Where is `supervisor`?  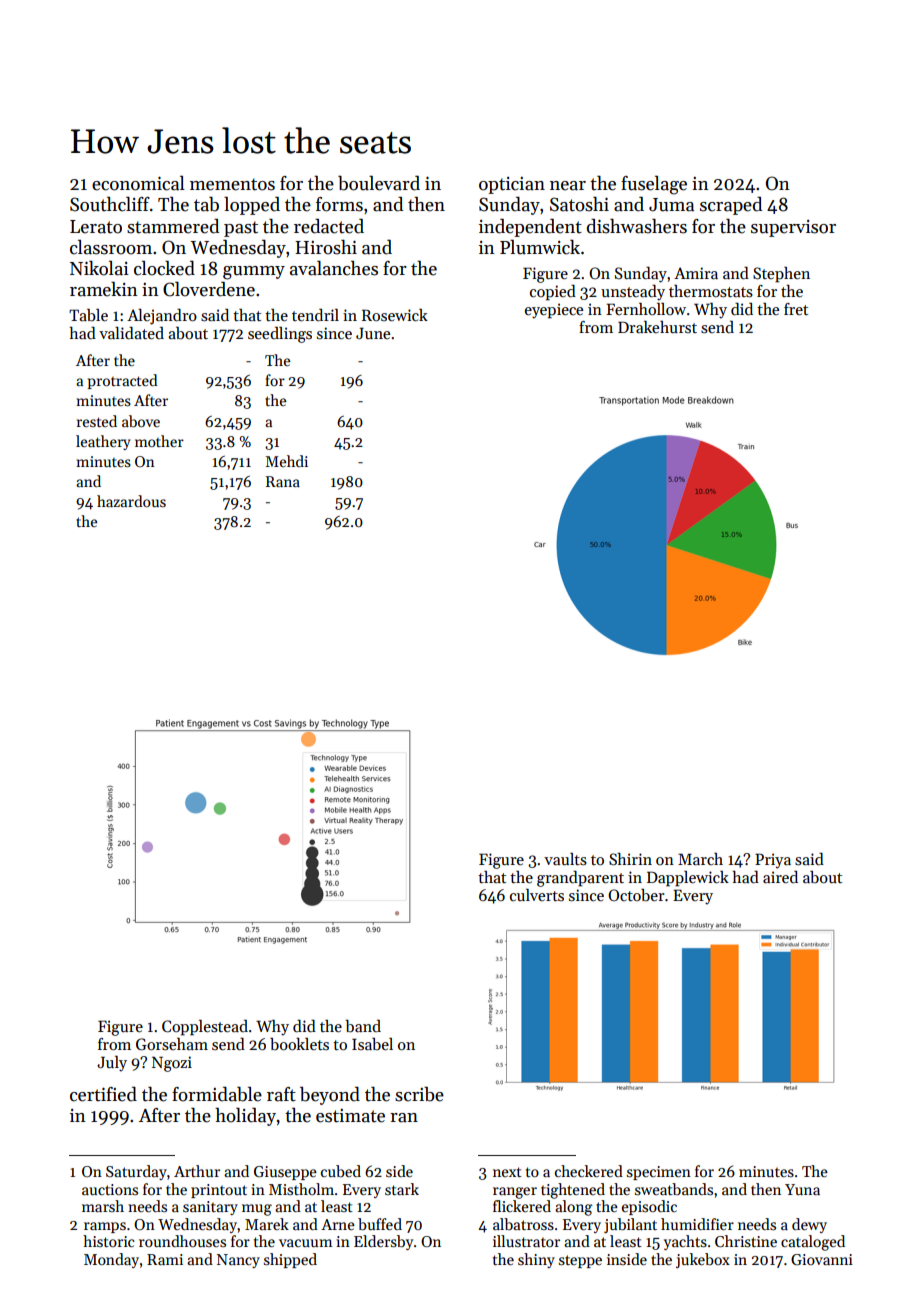
supervisor is located at coordinates (793, 228).
